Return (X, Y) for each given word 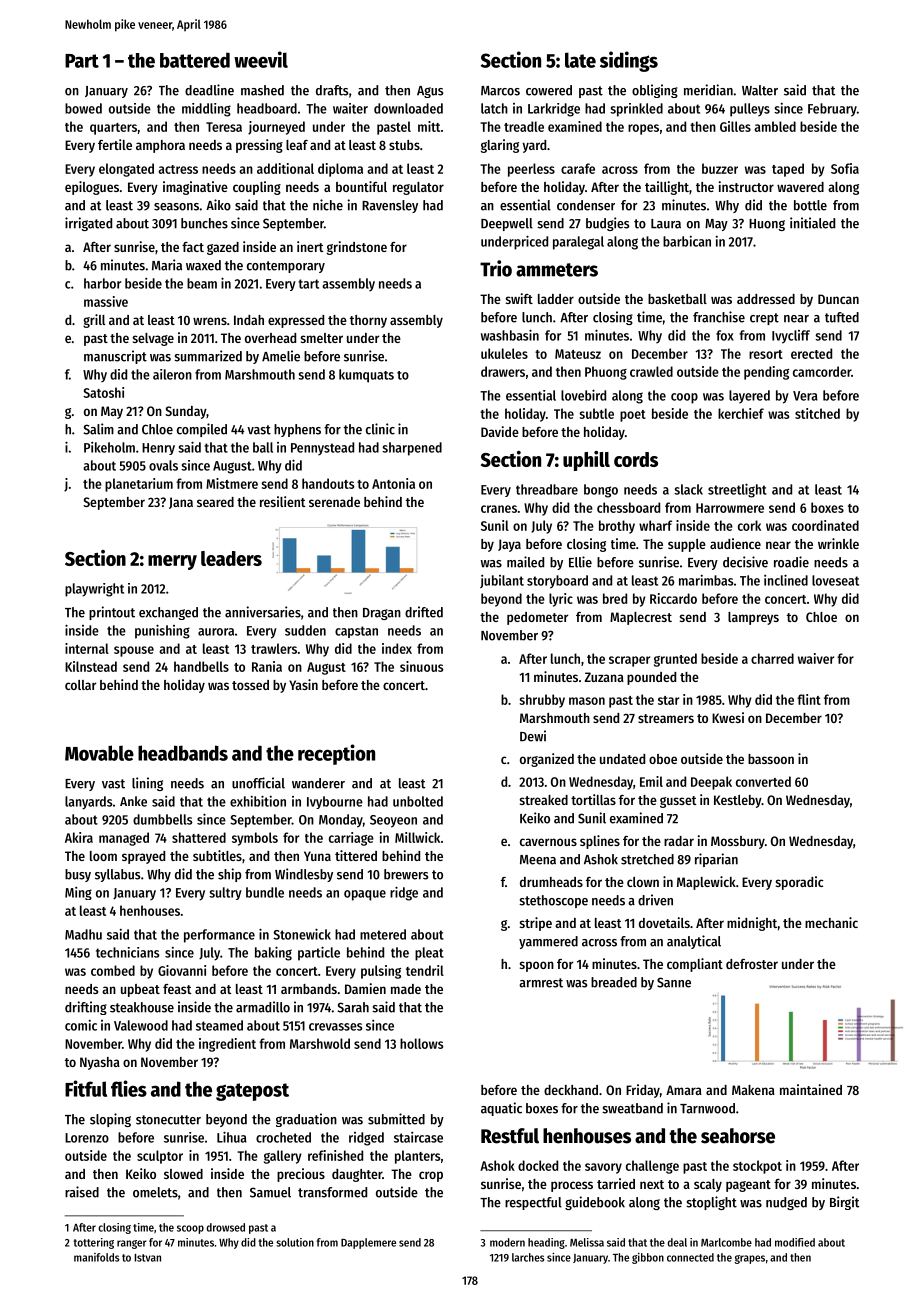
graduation (306, 1120)
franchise (719, 317)
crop (431, 1176)
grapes (749, 1259)
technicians (128, 952)
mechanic (831, 922)
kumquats (366, 376)
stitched (817, 413)
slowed (183, 1174)
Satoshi (103, 392)
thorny (368, 321)
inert (310, 246)
